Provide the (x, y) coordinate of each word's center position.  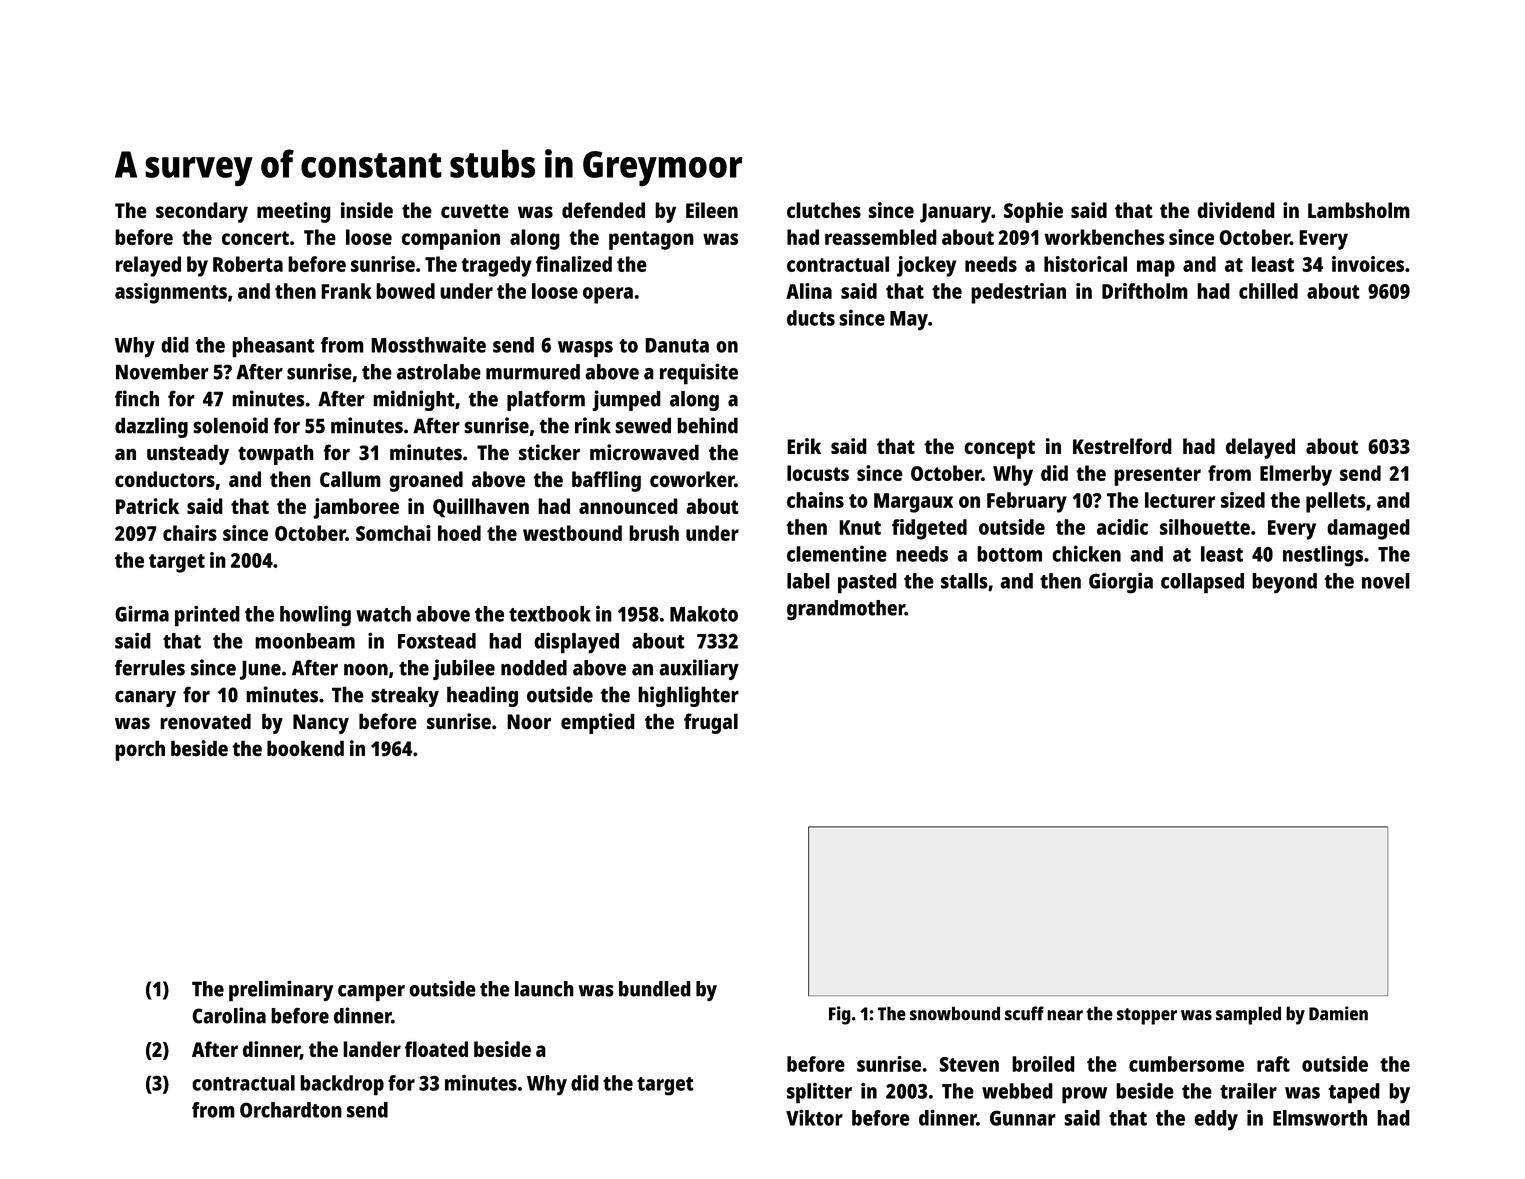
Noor (529, 722)
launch (544, 989)
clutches (824, 210)
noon (366, 670)
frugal (711, 723)
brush (654, 533)
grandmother (846, 610)
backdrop (342, 1085)
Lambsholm (1359, 210)
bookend (305, 748)
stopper (1147, 1016)
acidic (1122, 527)
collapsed (1202, 583)
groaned (426, 481)
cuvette (475, 211)
